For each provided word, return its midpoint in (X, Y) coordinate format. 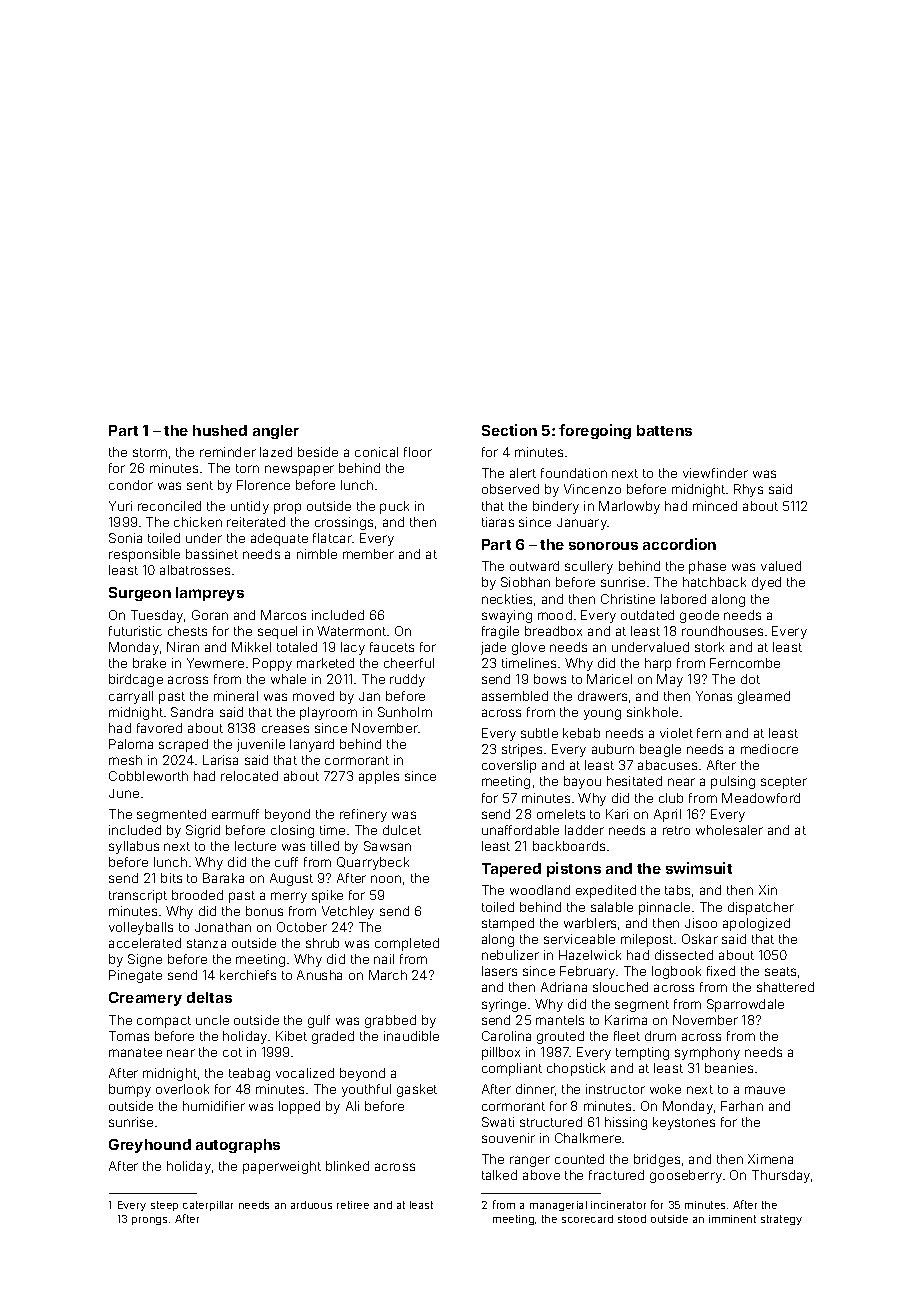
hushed (220, 430)
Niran (183, 647)
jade (493, 648)
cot (232, 1052)
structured (551, 1122)
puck (394, 507)
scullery (589, 567)
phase (707, 567)
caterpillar (208, 1206)
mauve (765, 1090)
